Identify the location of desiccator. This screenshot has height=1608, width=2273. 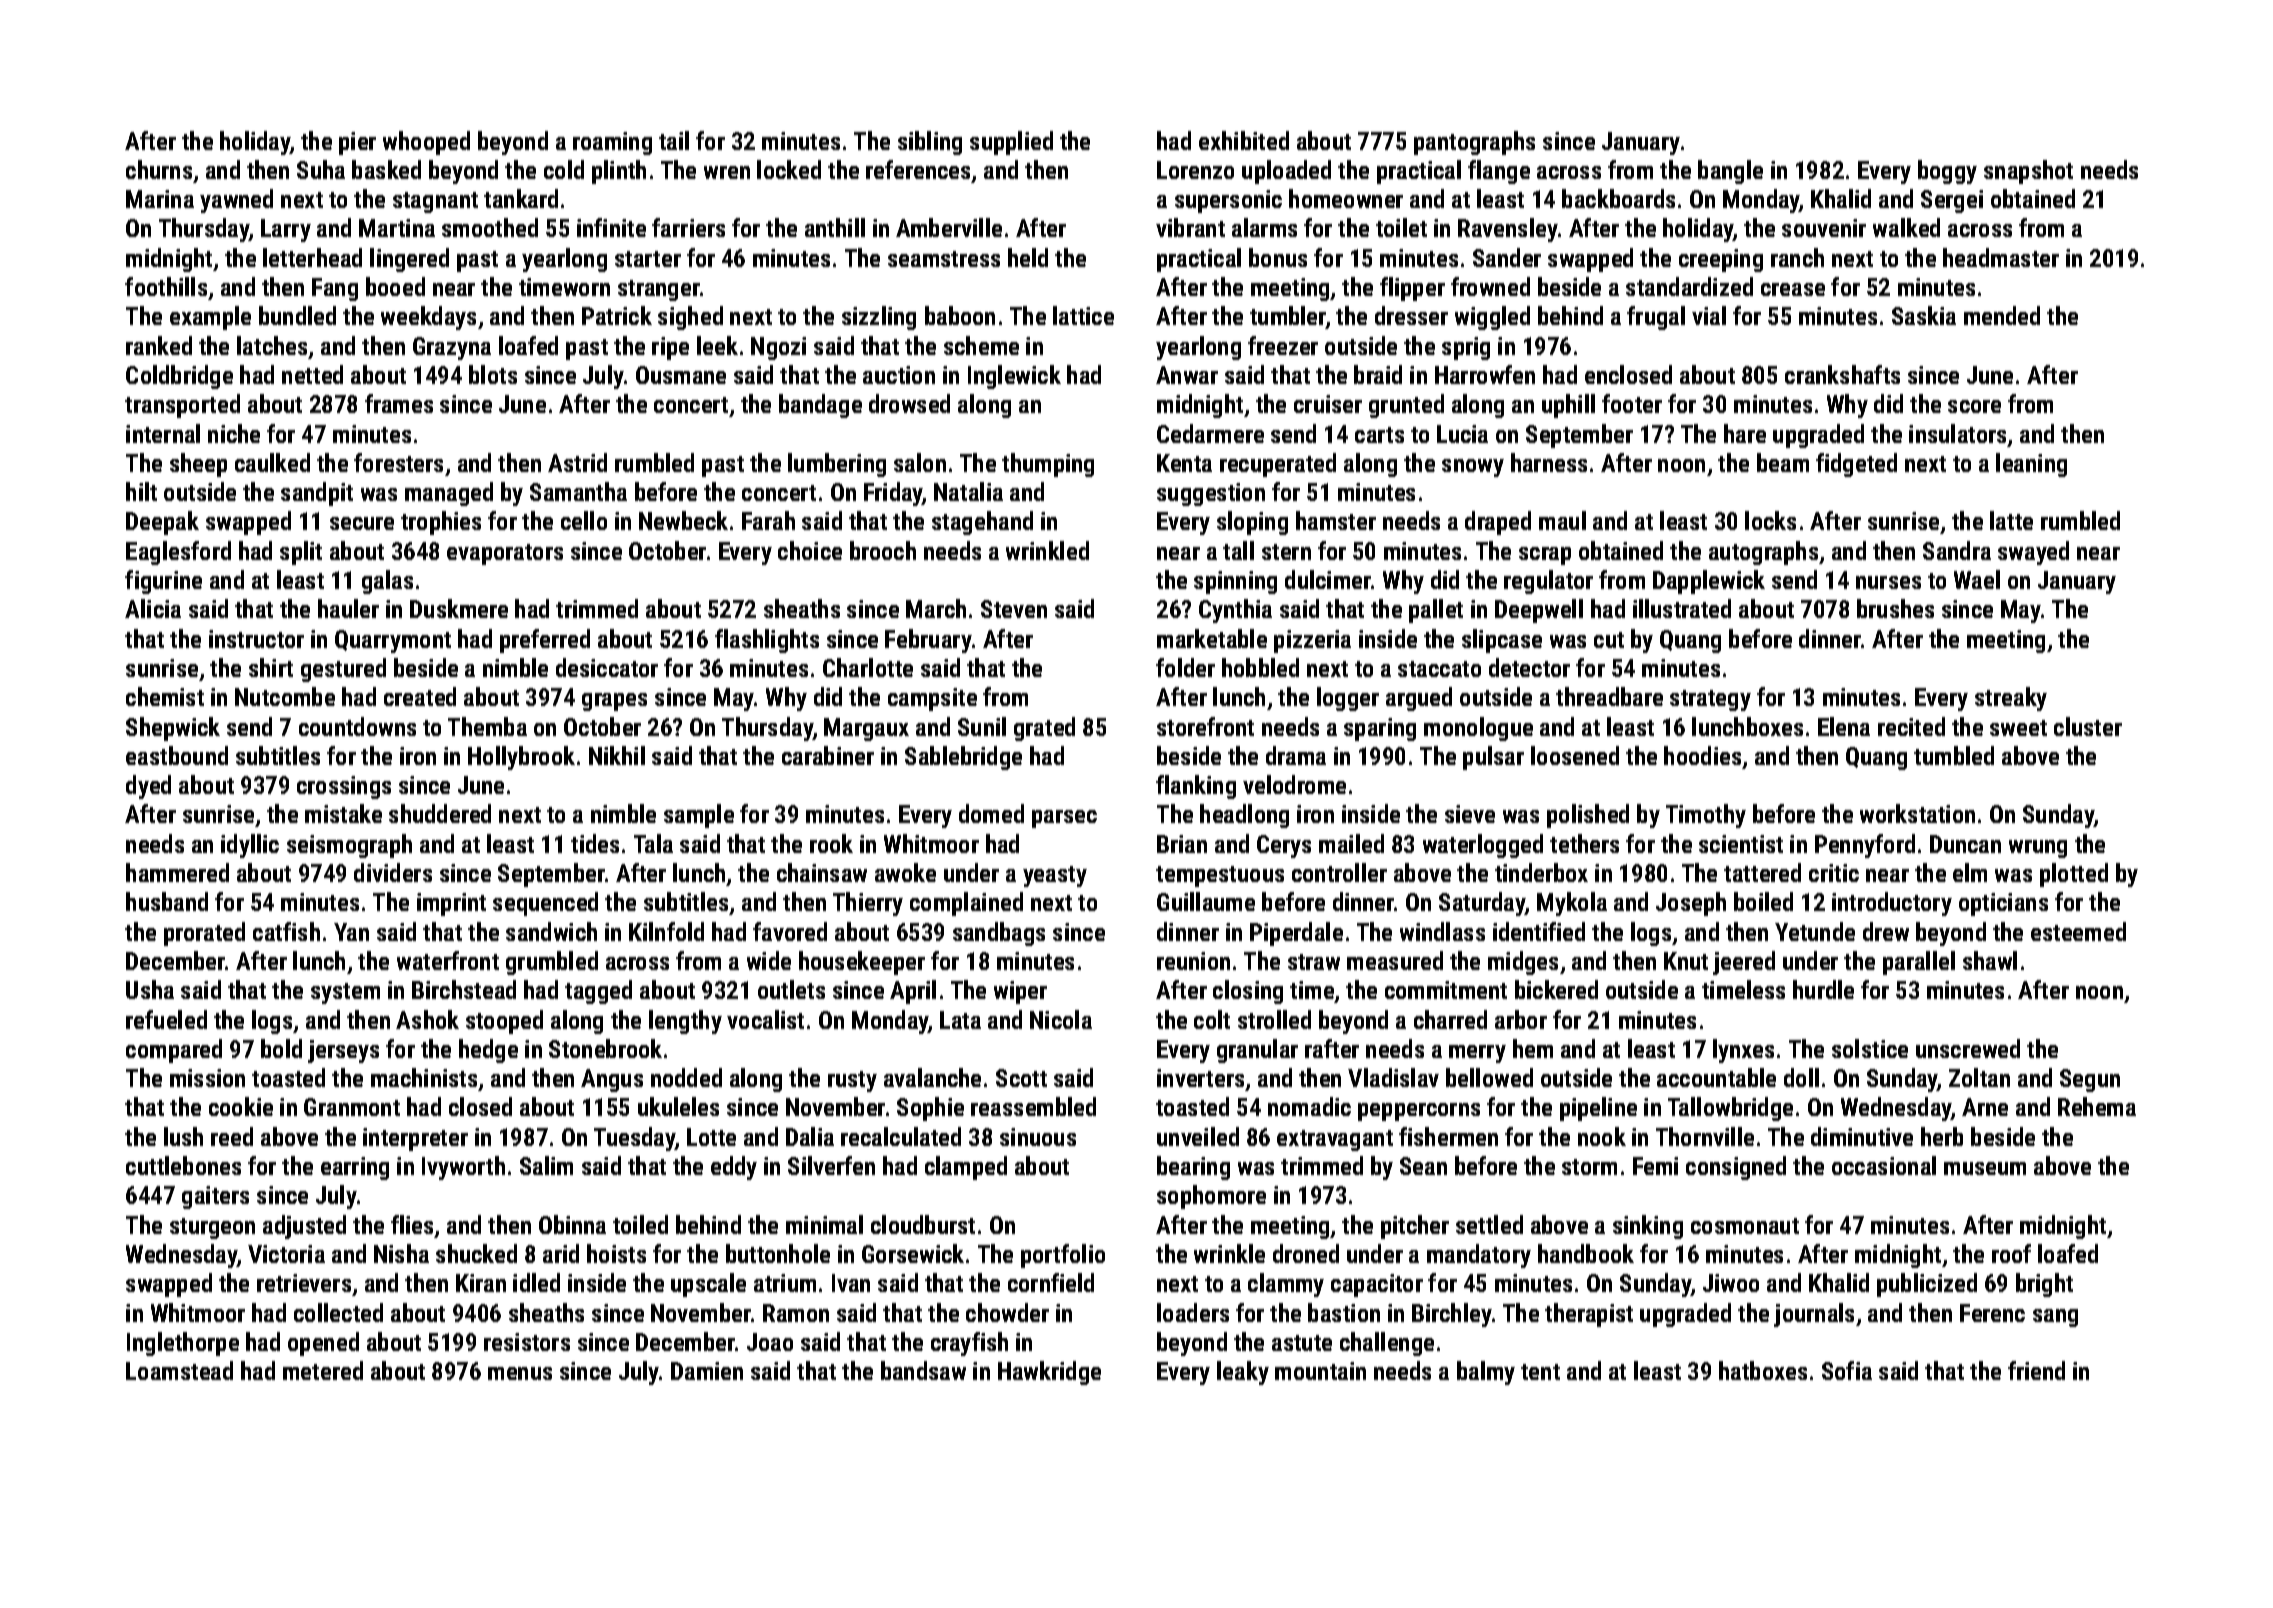
(607, 667).
